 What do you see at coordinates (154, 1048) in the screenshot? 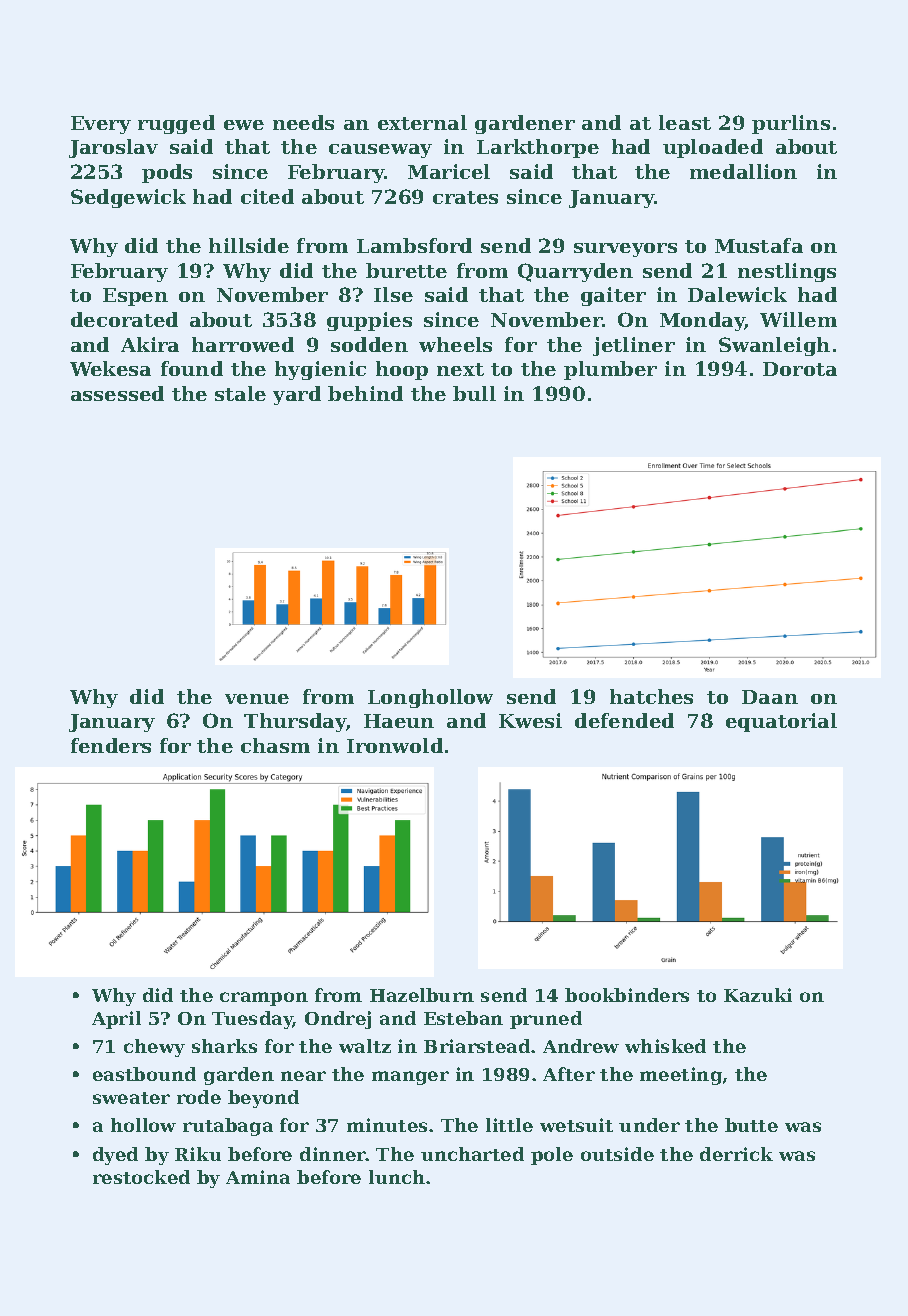
I see `chewy` at bounding box center [154, 1048].
